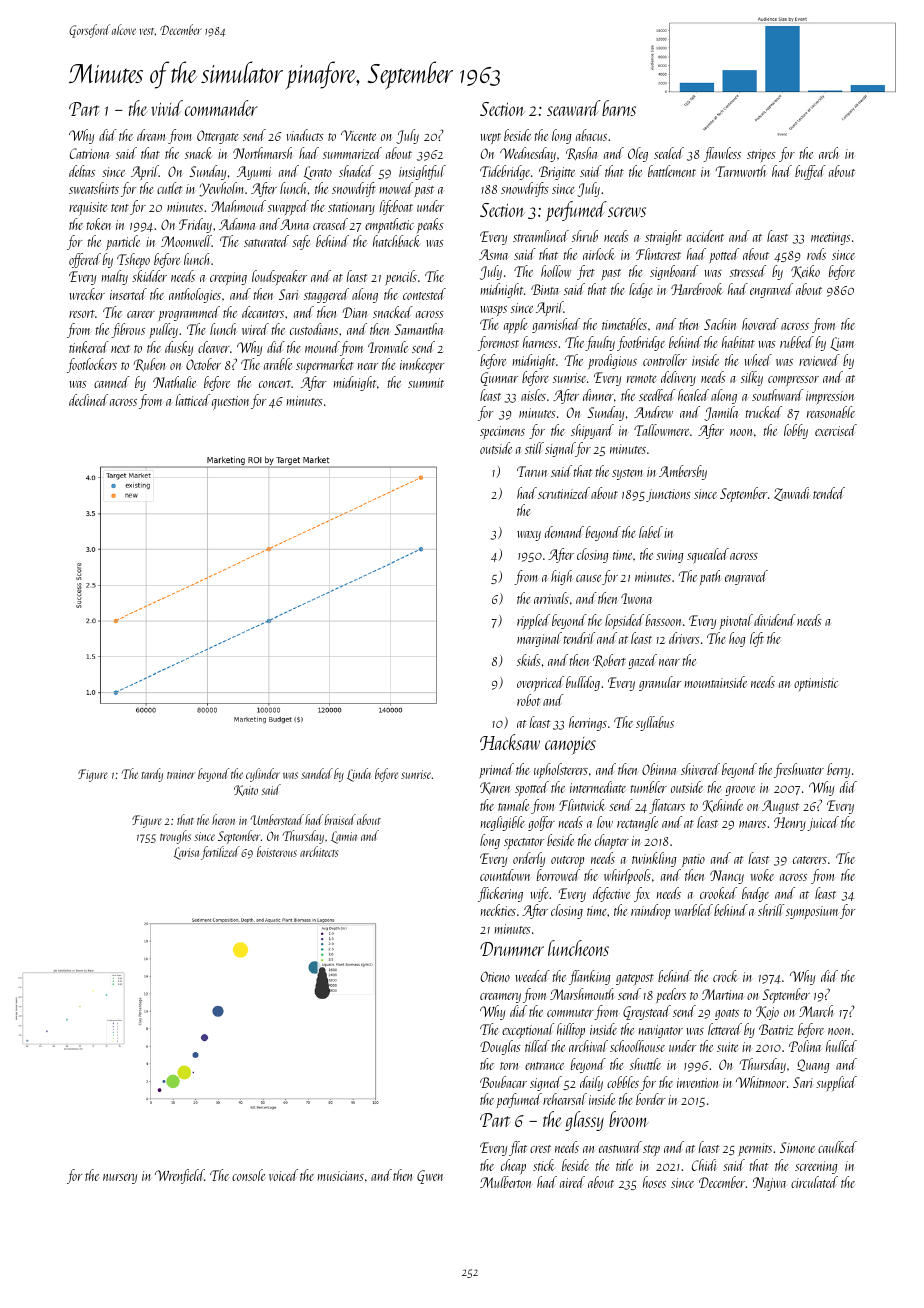 The width and height of the document is (924, 1308). Describe the element at coordinates (775, 620) in the document. I see `dividend` at that location.
